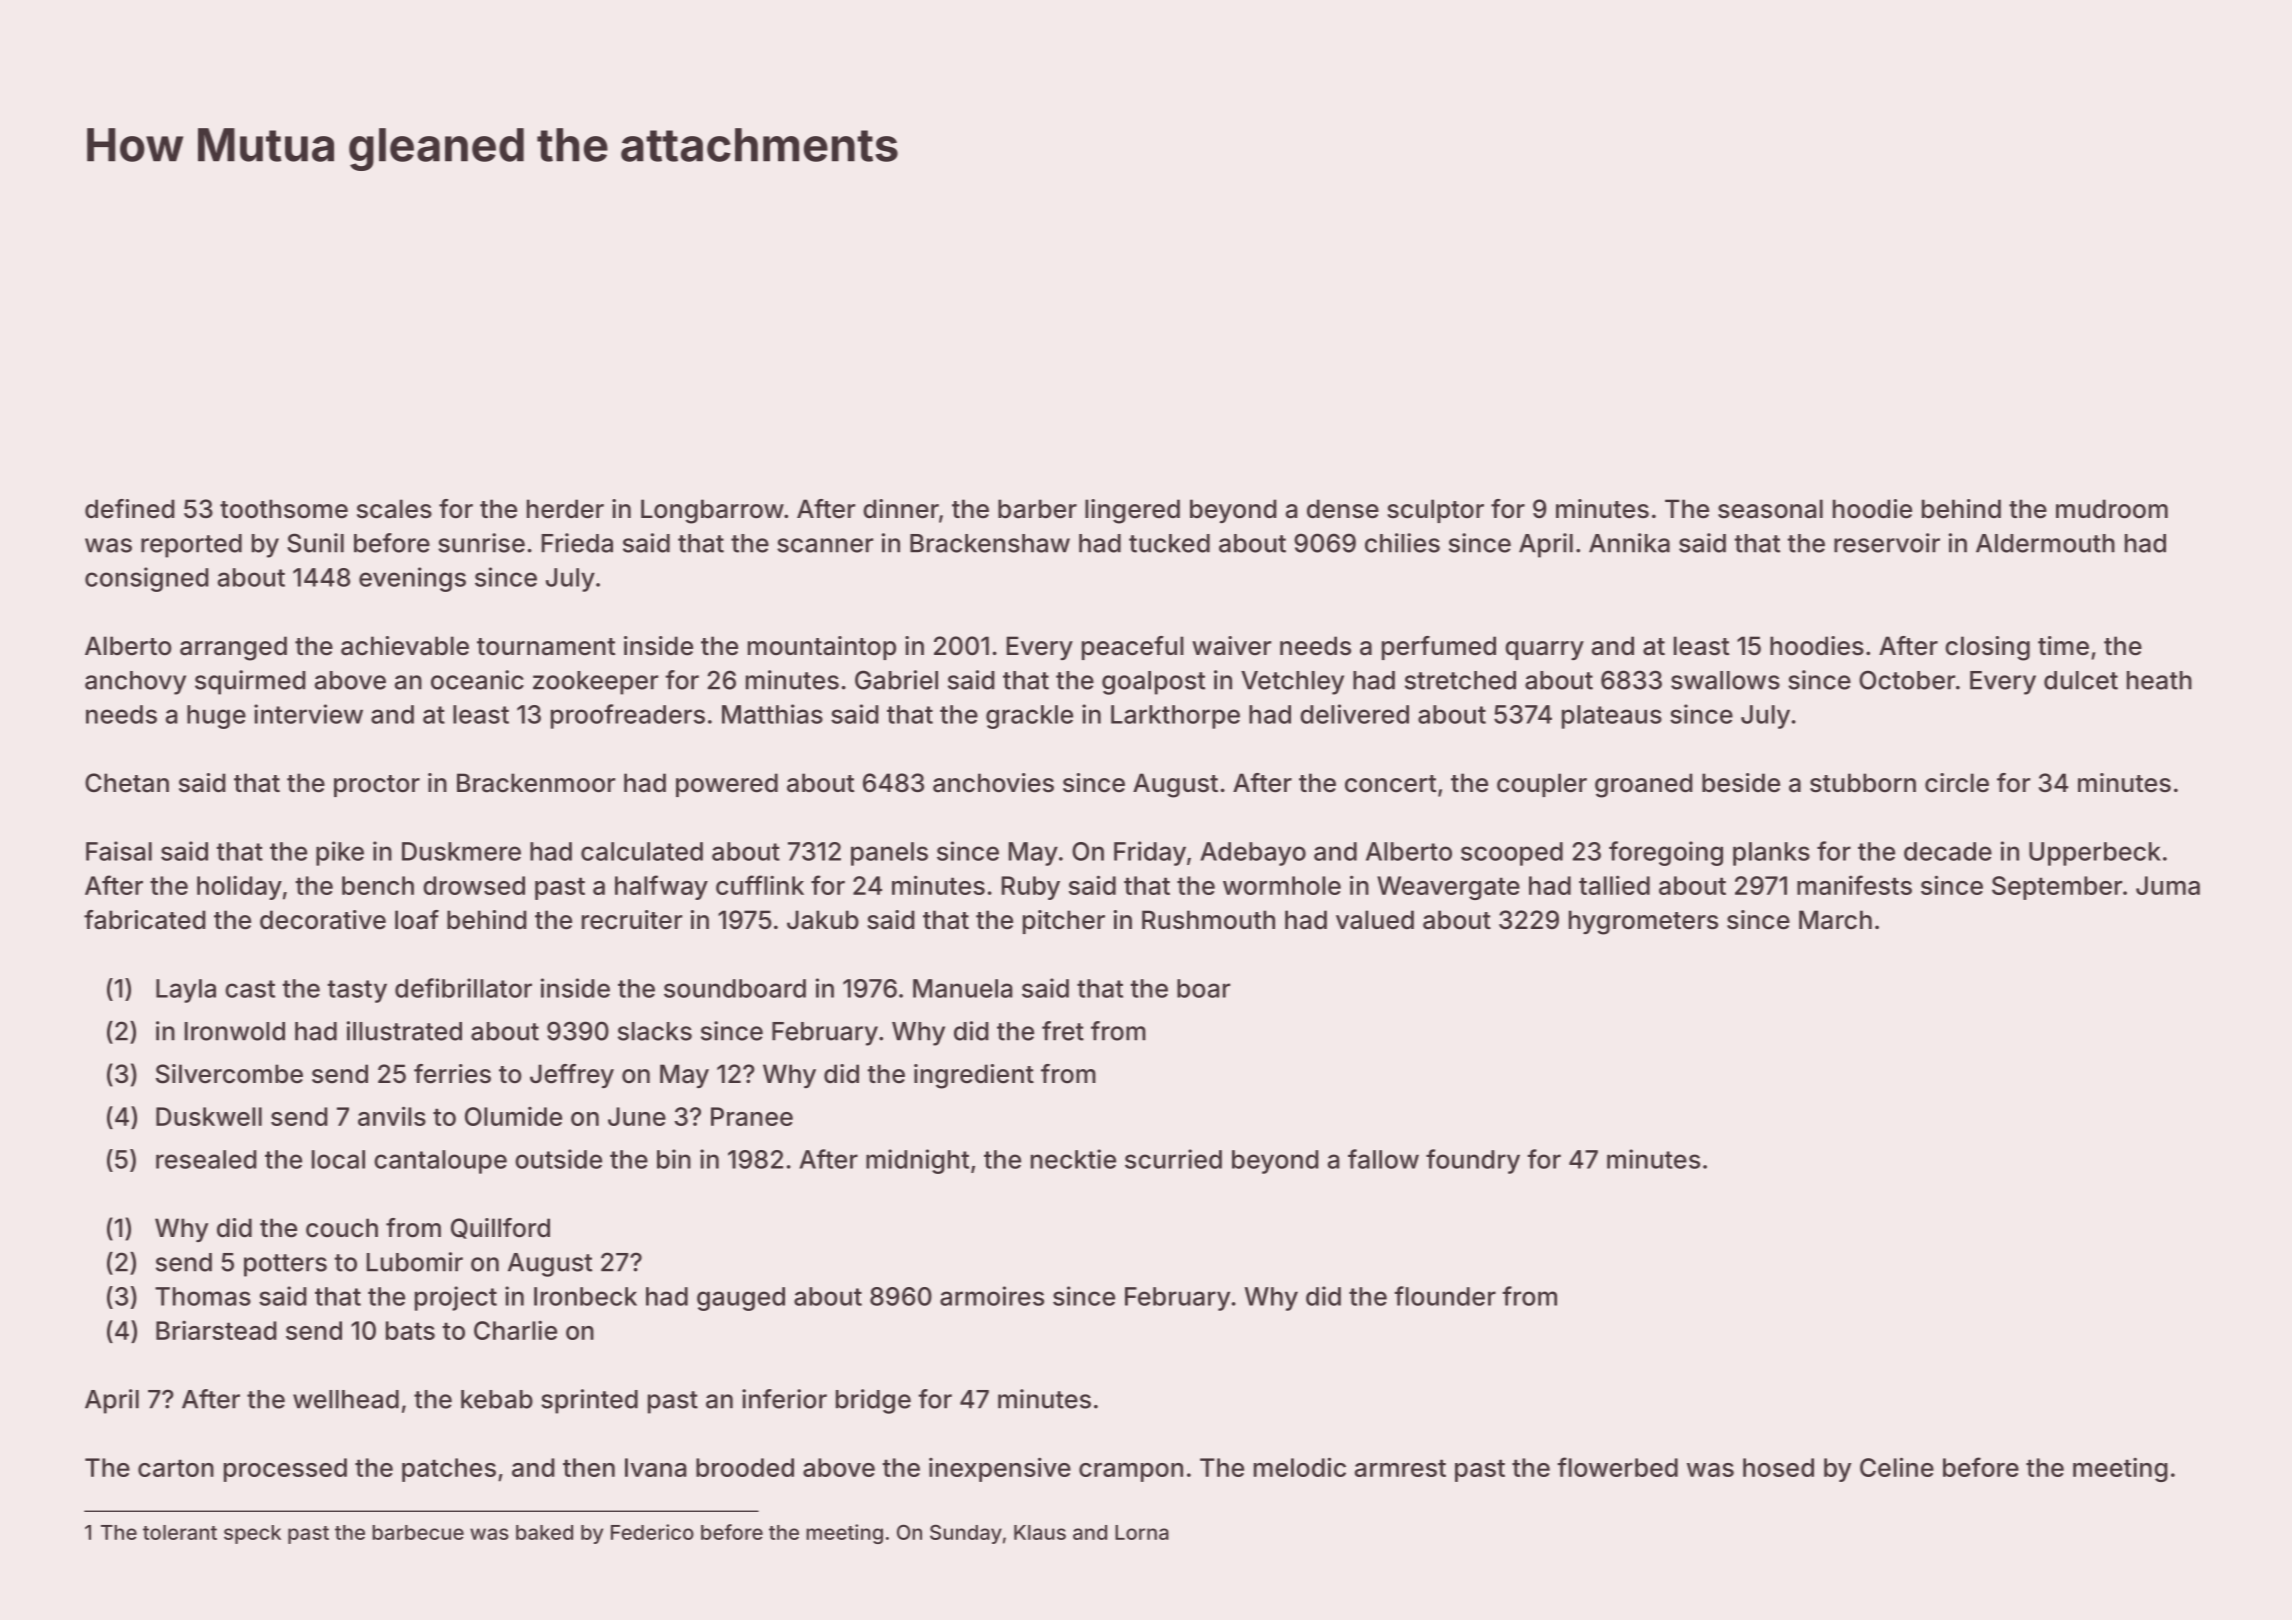  What do you see at coordinates (536, 783) in the image?
I see `Brackenmoor` at bounding box center [536, 783].
